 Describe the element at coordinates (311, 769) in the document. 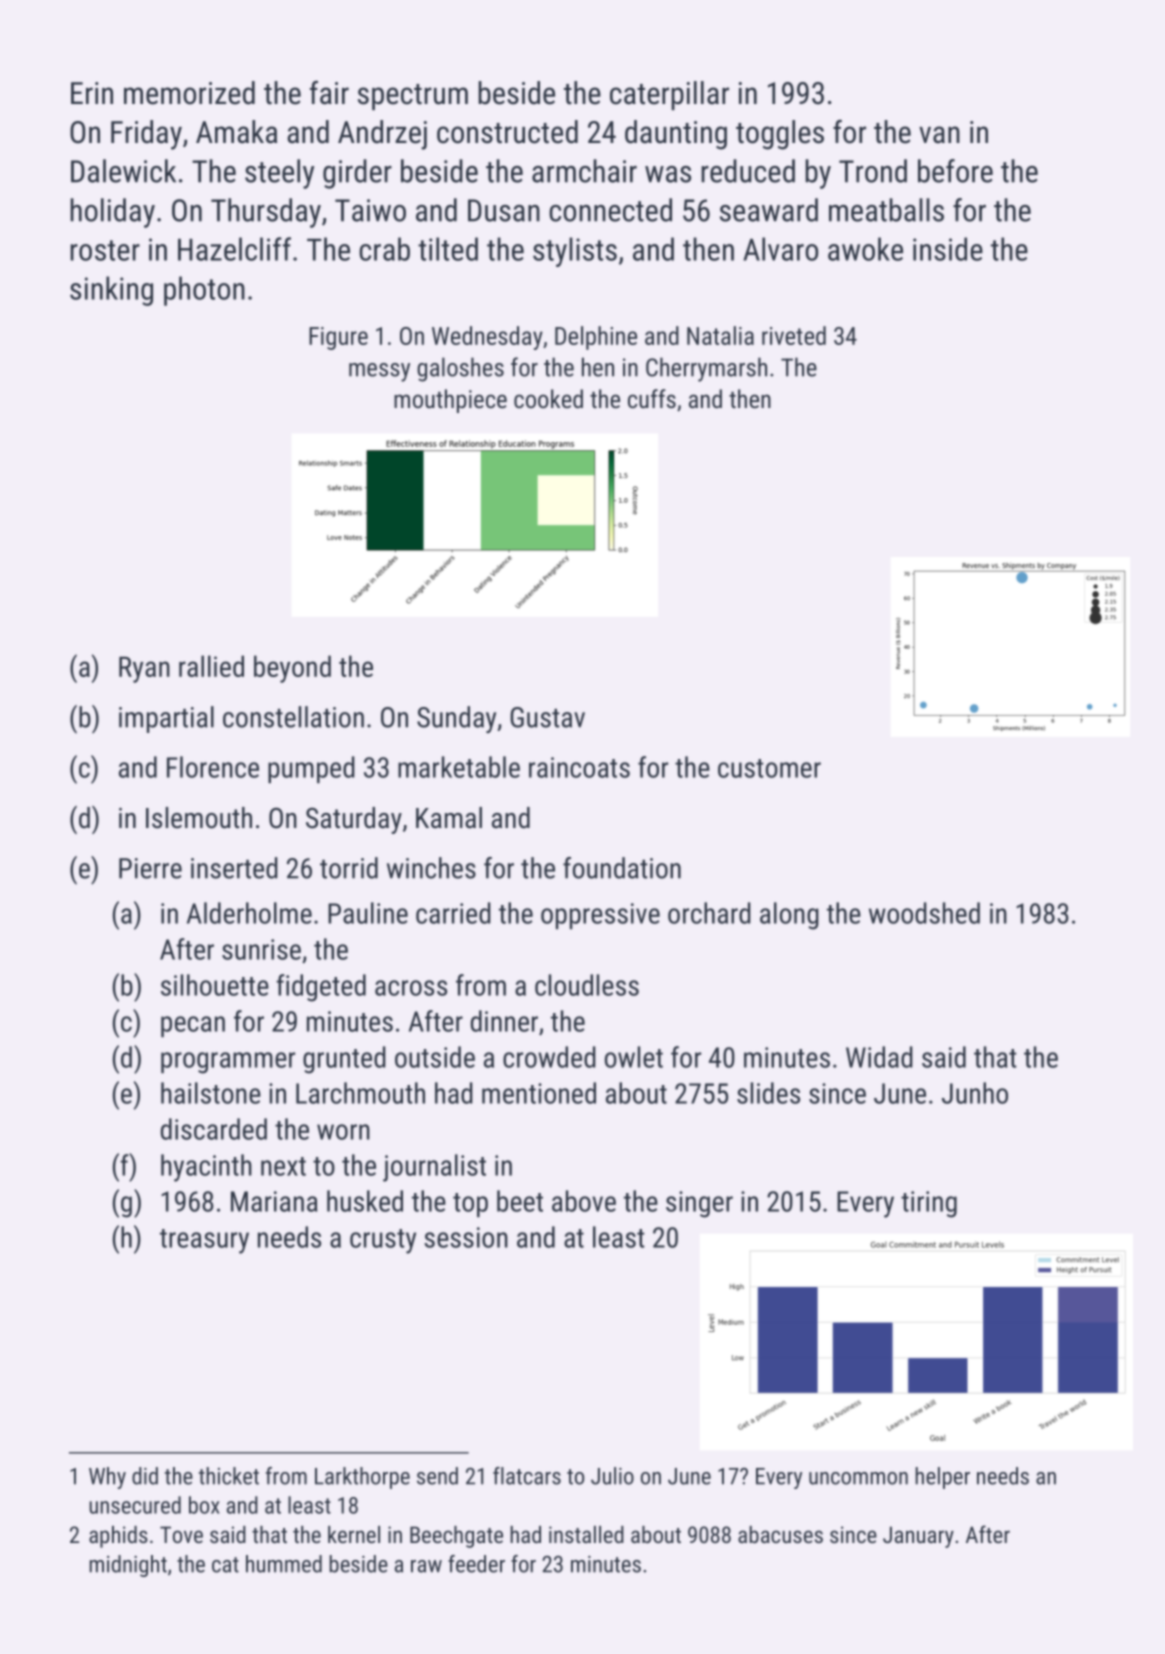

I see `pumped` at that location.
